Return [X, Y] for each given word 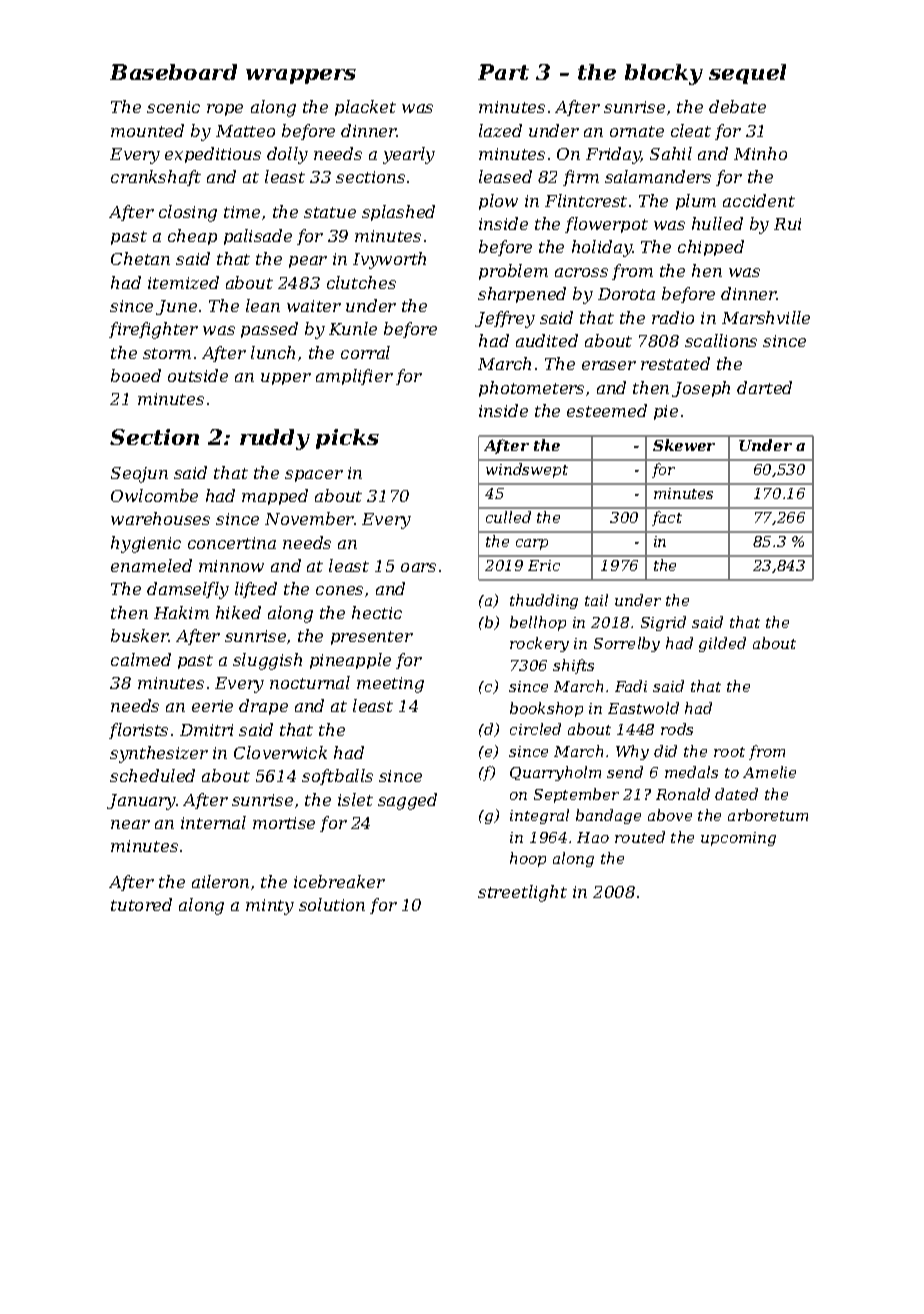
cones [339, 590]
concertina [232, 543]
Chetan [140, 258]
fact [667, 518]
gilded [722, 644]
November [309, 518]
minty [270, 907]
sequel [747, 74]
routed [640, 837]
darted [764, 387]
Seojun [139, 475]
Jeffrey [505, 319]
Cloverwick [280, 752]
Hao [593, 837]
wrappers [301, 76]
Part [503, 72]
